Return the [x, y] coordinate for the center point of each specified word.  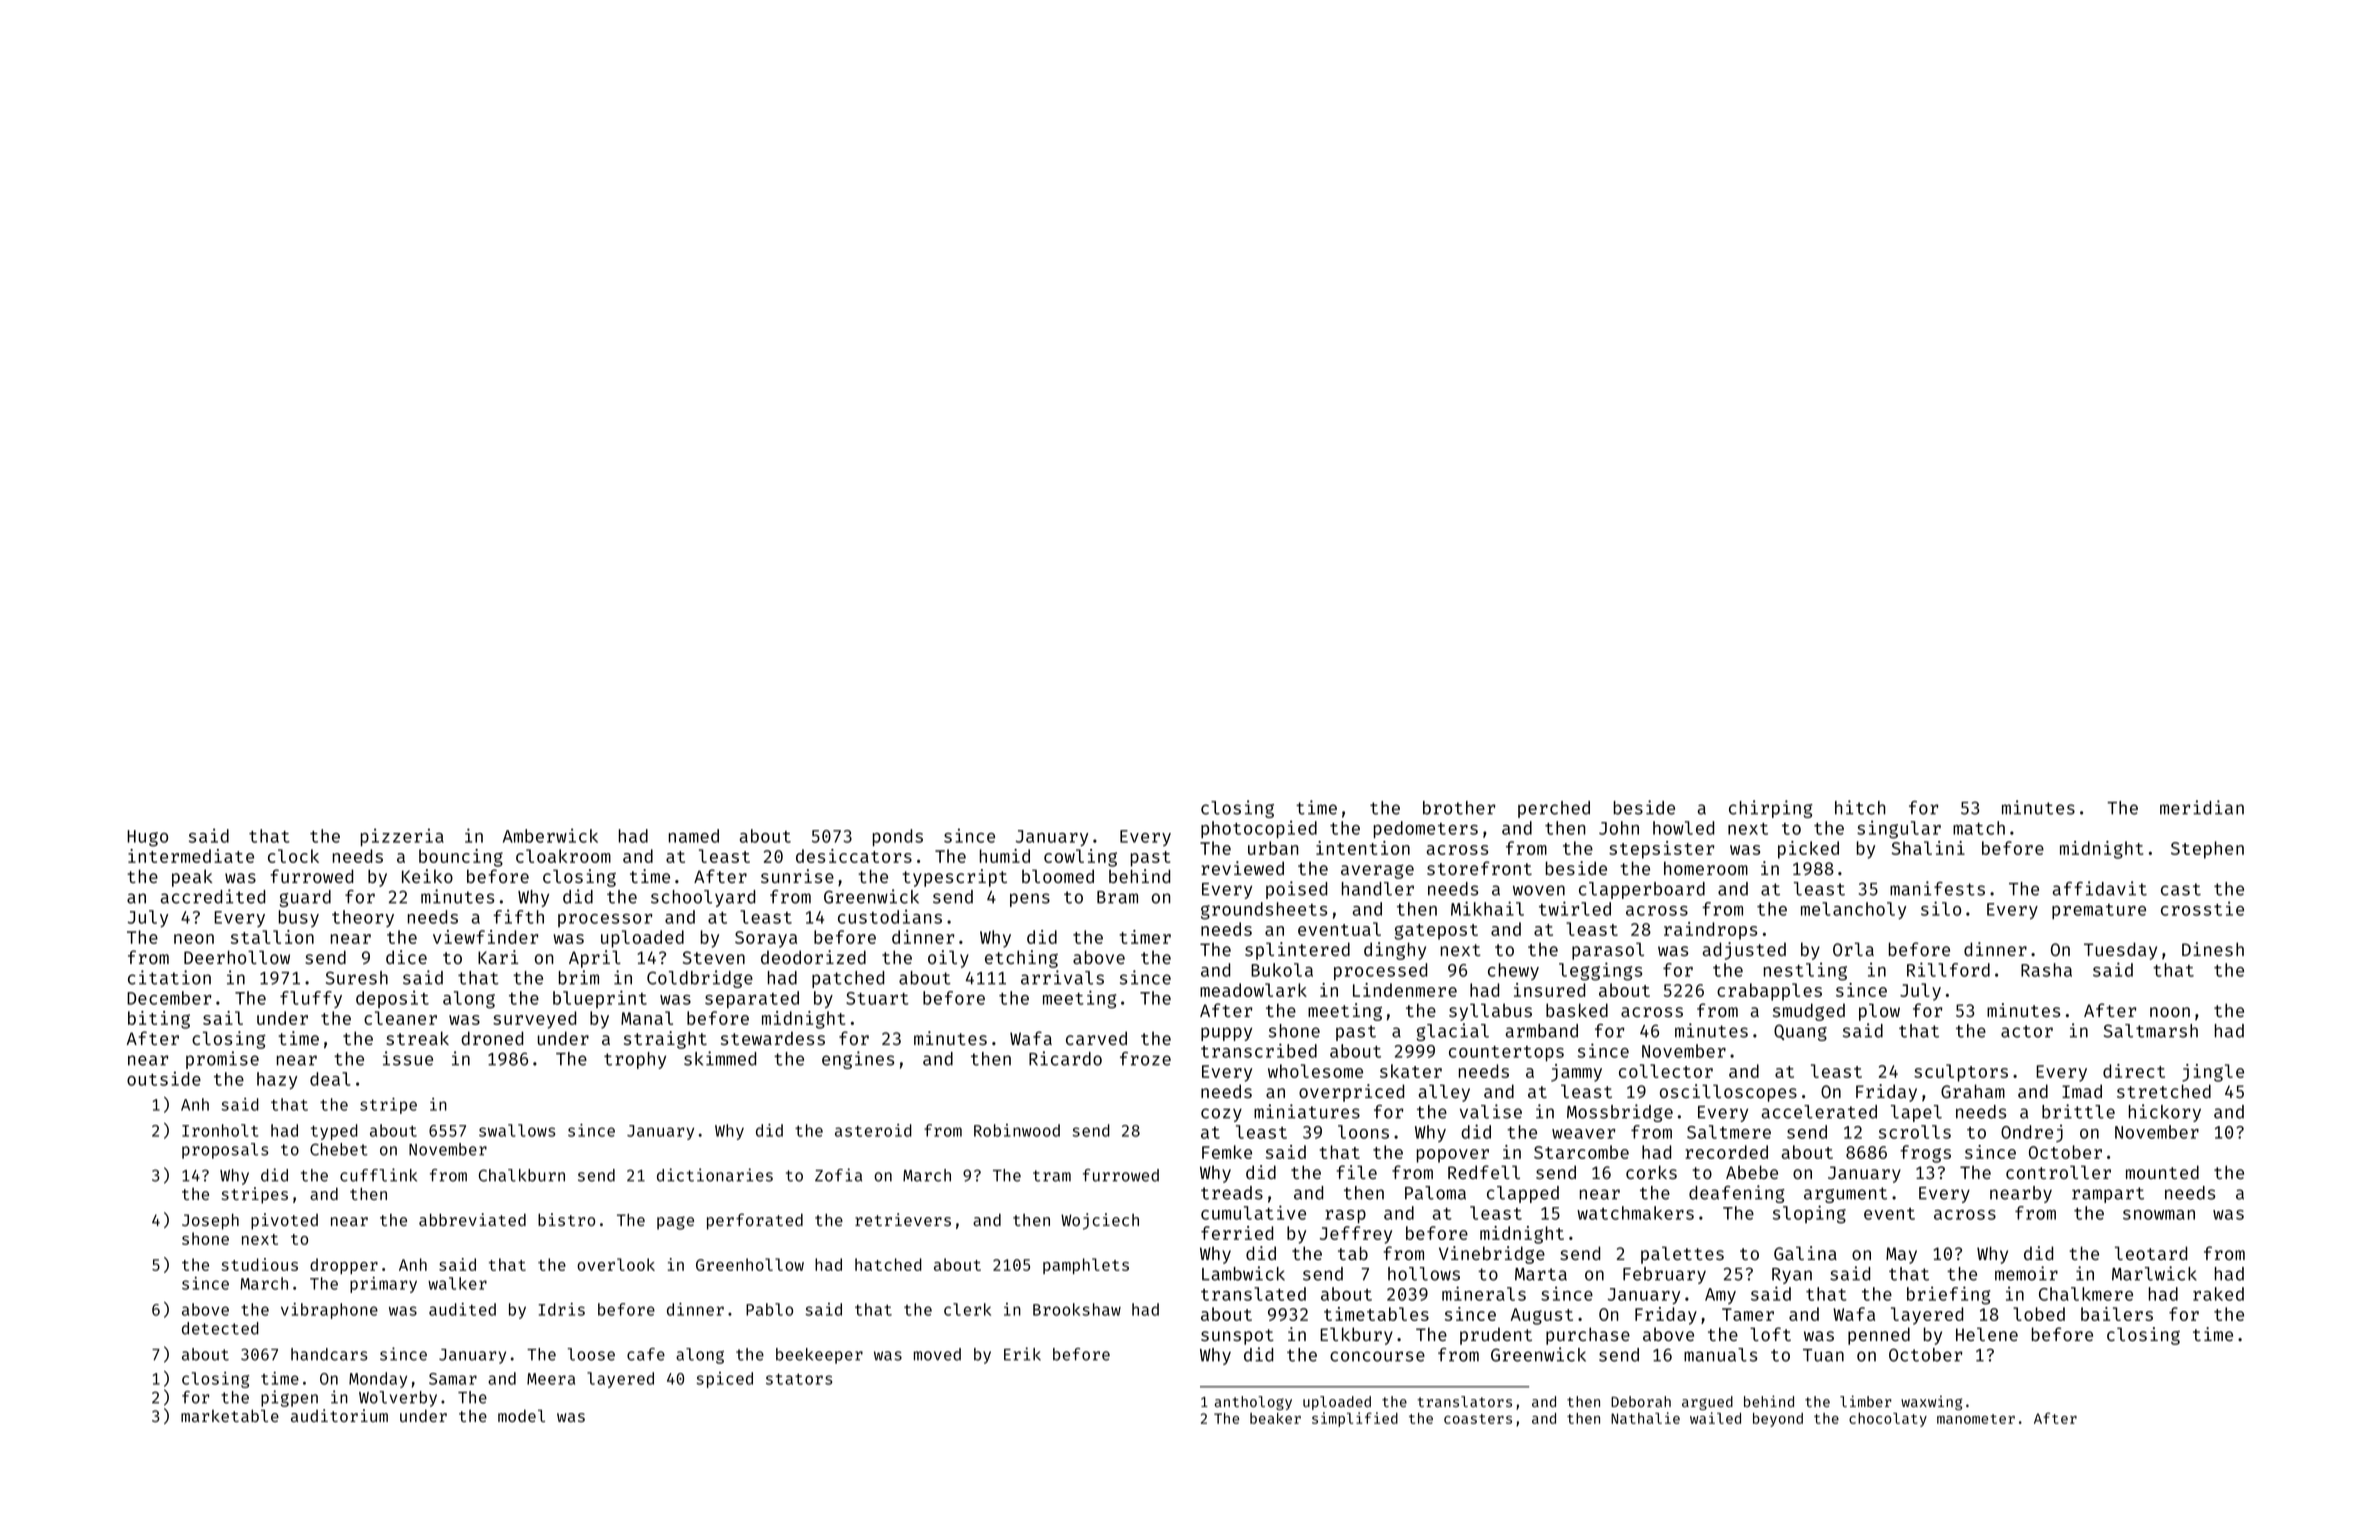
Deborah [1641, 1401]
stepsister [1661, 850]
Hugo [147, 838]
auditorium [339, 1415]
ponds [898, 837]
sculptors [1961, 1073]
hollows [1424, 1274]
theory [363, 918]
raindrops [1710, 931]
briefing [1948, 1295]
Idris [561, 1309]
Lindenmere [1405, 990]
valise [1491, 1111]
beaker [1275, 1418]
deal [330, 1079]
